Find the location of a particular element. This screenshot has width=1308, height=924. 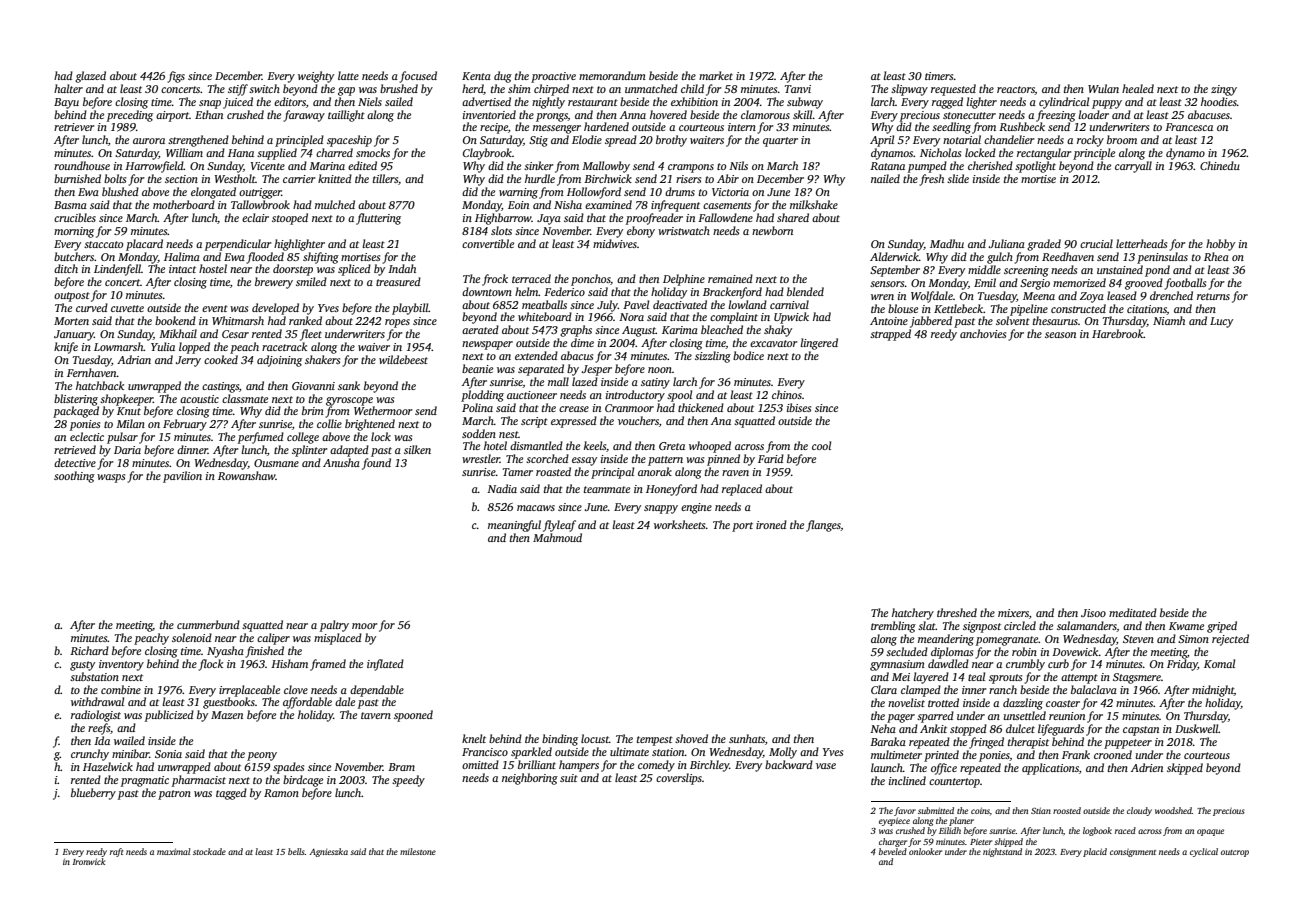

wasps is located at coordinates (111, 478).
